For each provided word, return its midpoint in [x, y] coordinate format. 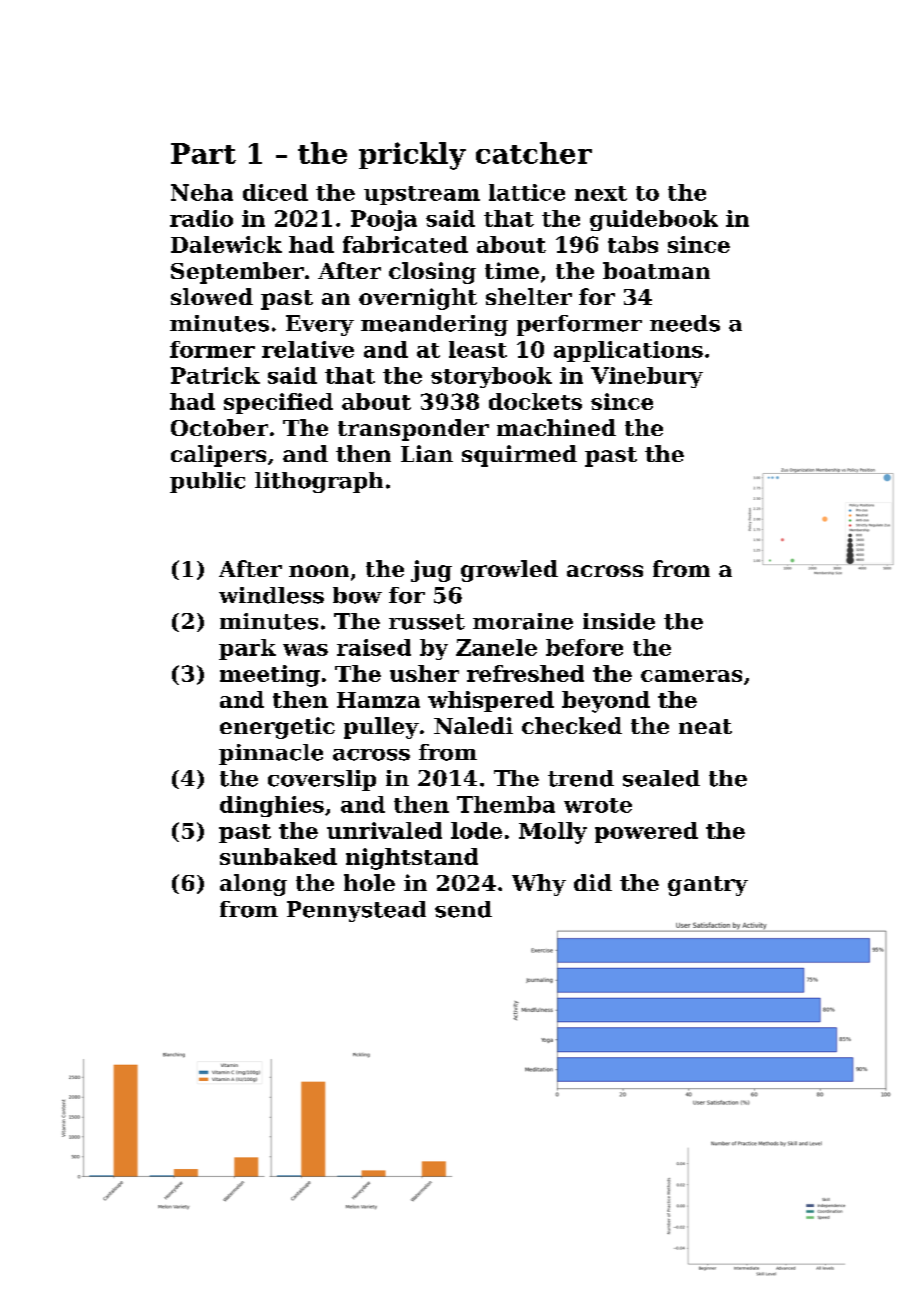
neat [705, 726]
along [253, 885]
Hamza [378, 700]
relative [308, 349]
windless [271, 595]
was [305, 650]
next [601, 193]
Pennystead [356, 911]
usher [424, 673]
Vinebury [647, 377]
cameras [691, 676]
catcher [534, 153]
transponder [413, 430]
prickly [412, 156]
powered [646, 832]
